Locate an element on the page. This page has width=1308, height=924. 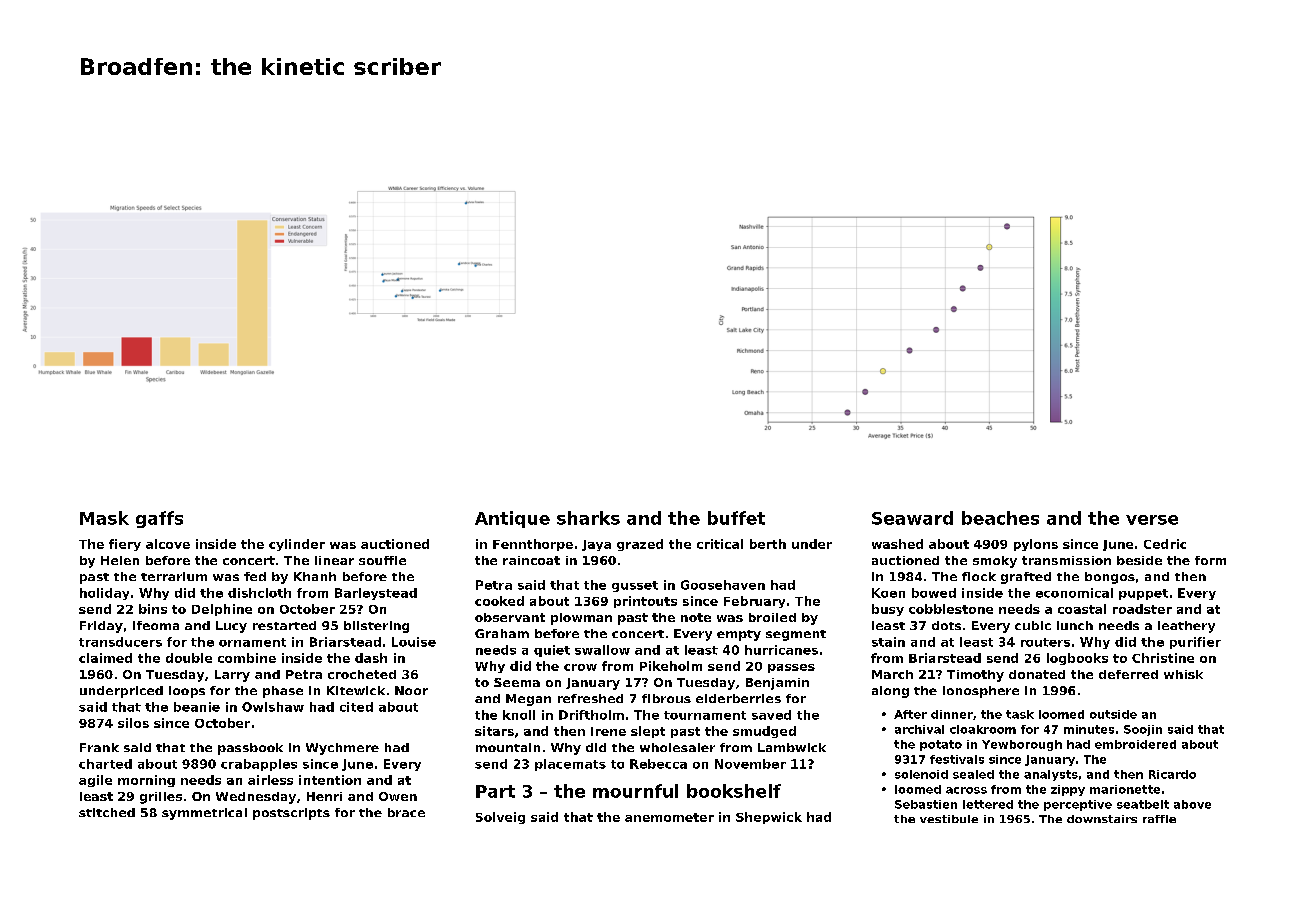
symmetrical is located at coordinates (204, 814).
